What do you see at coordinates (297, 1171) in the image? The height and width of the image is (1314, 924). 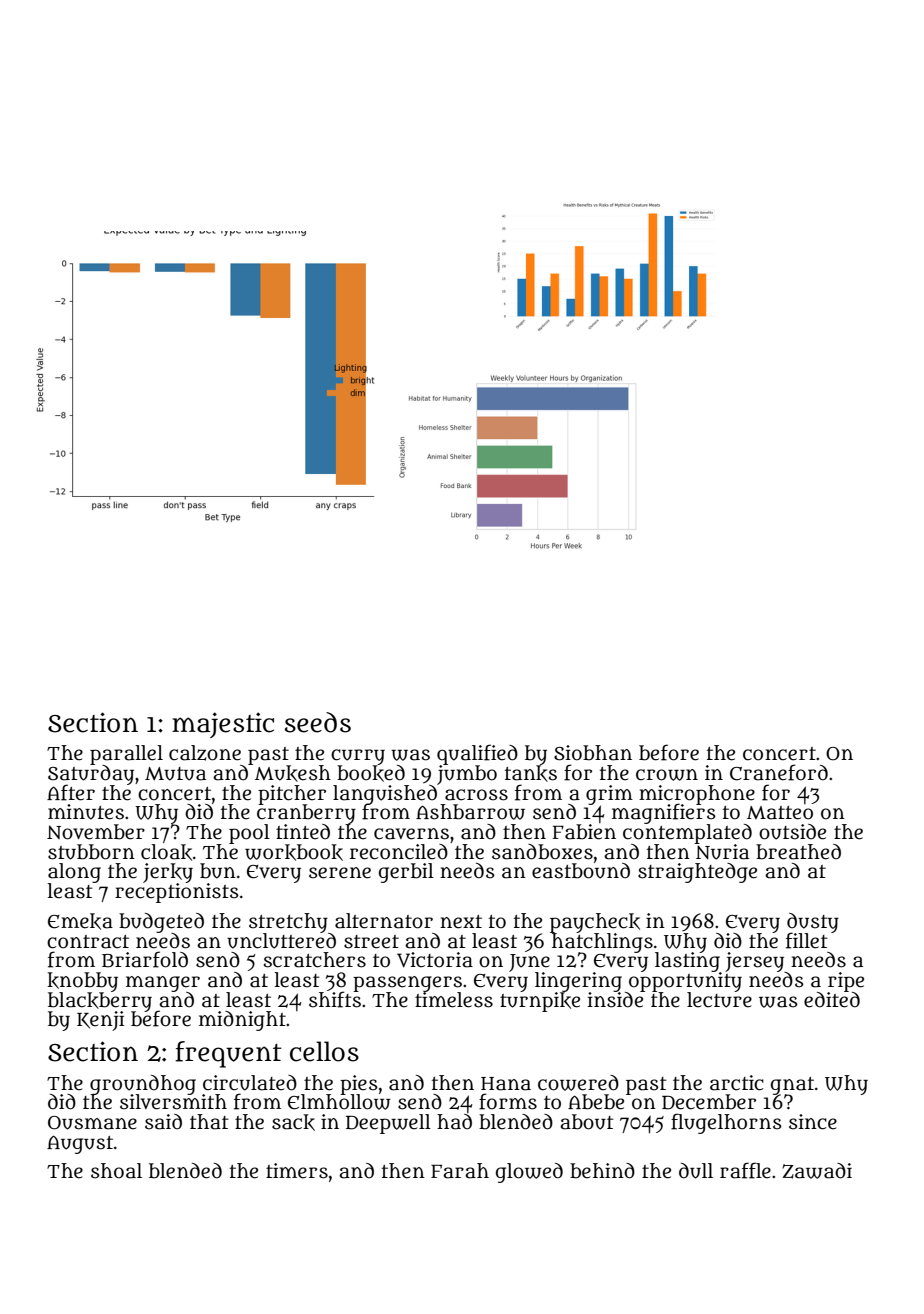 I see `timers` at bounding box center [297, 1171].
